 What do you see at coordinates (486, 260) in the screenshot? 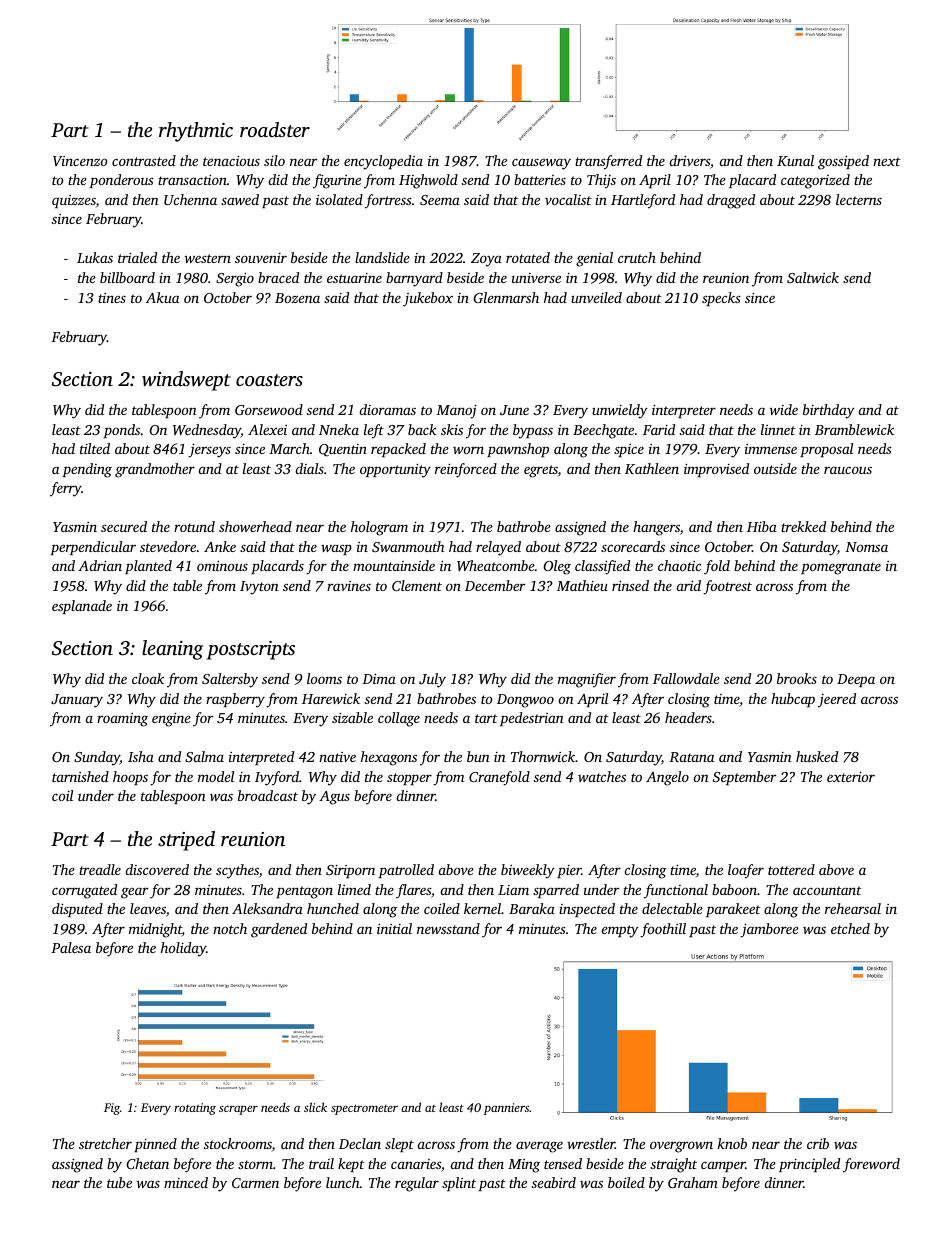
I see `Zoya` at bounding box center [486, 260].
